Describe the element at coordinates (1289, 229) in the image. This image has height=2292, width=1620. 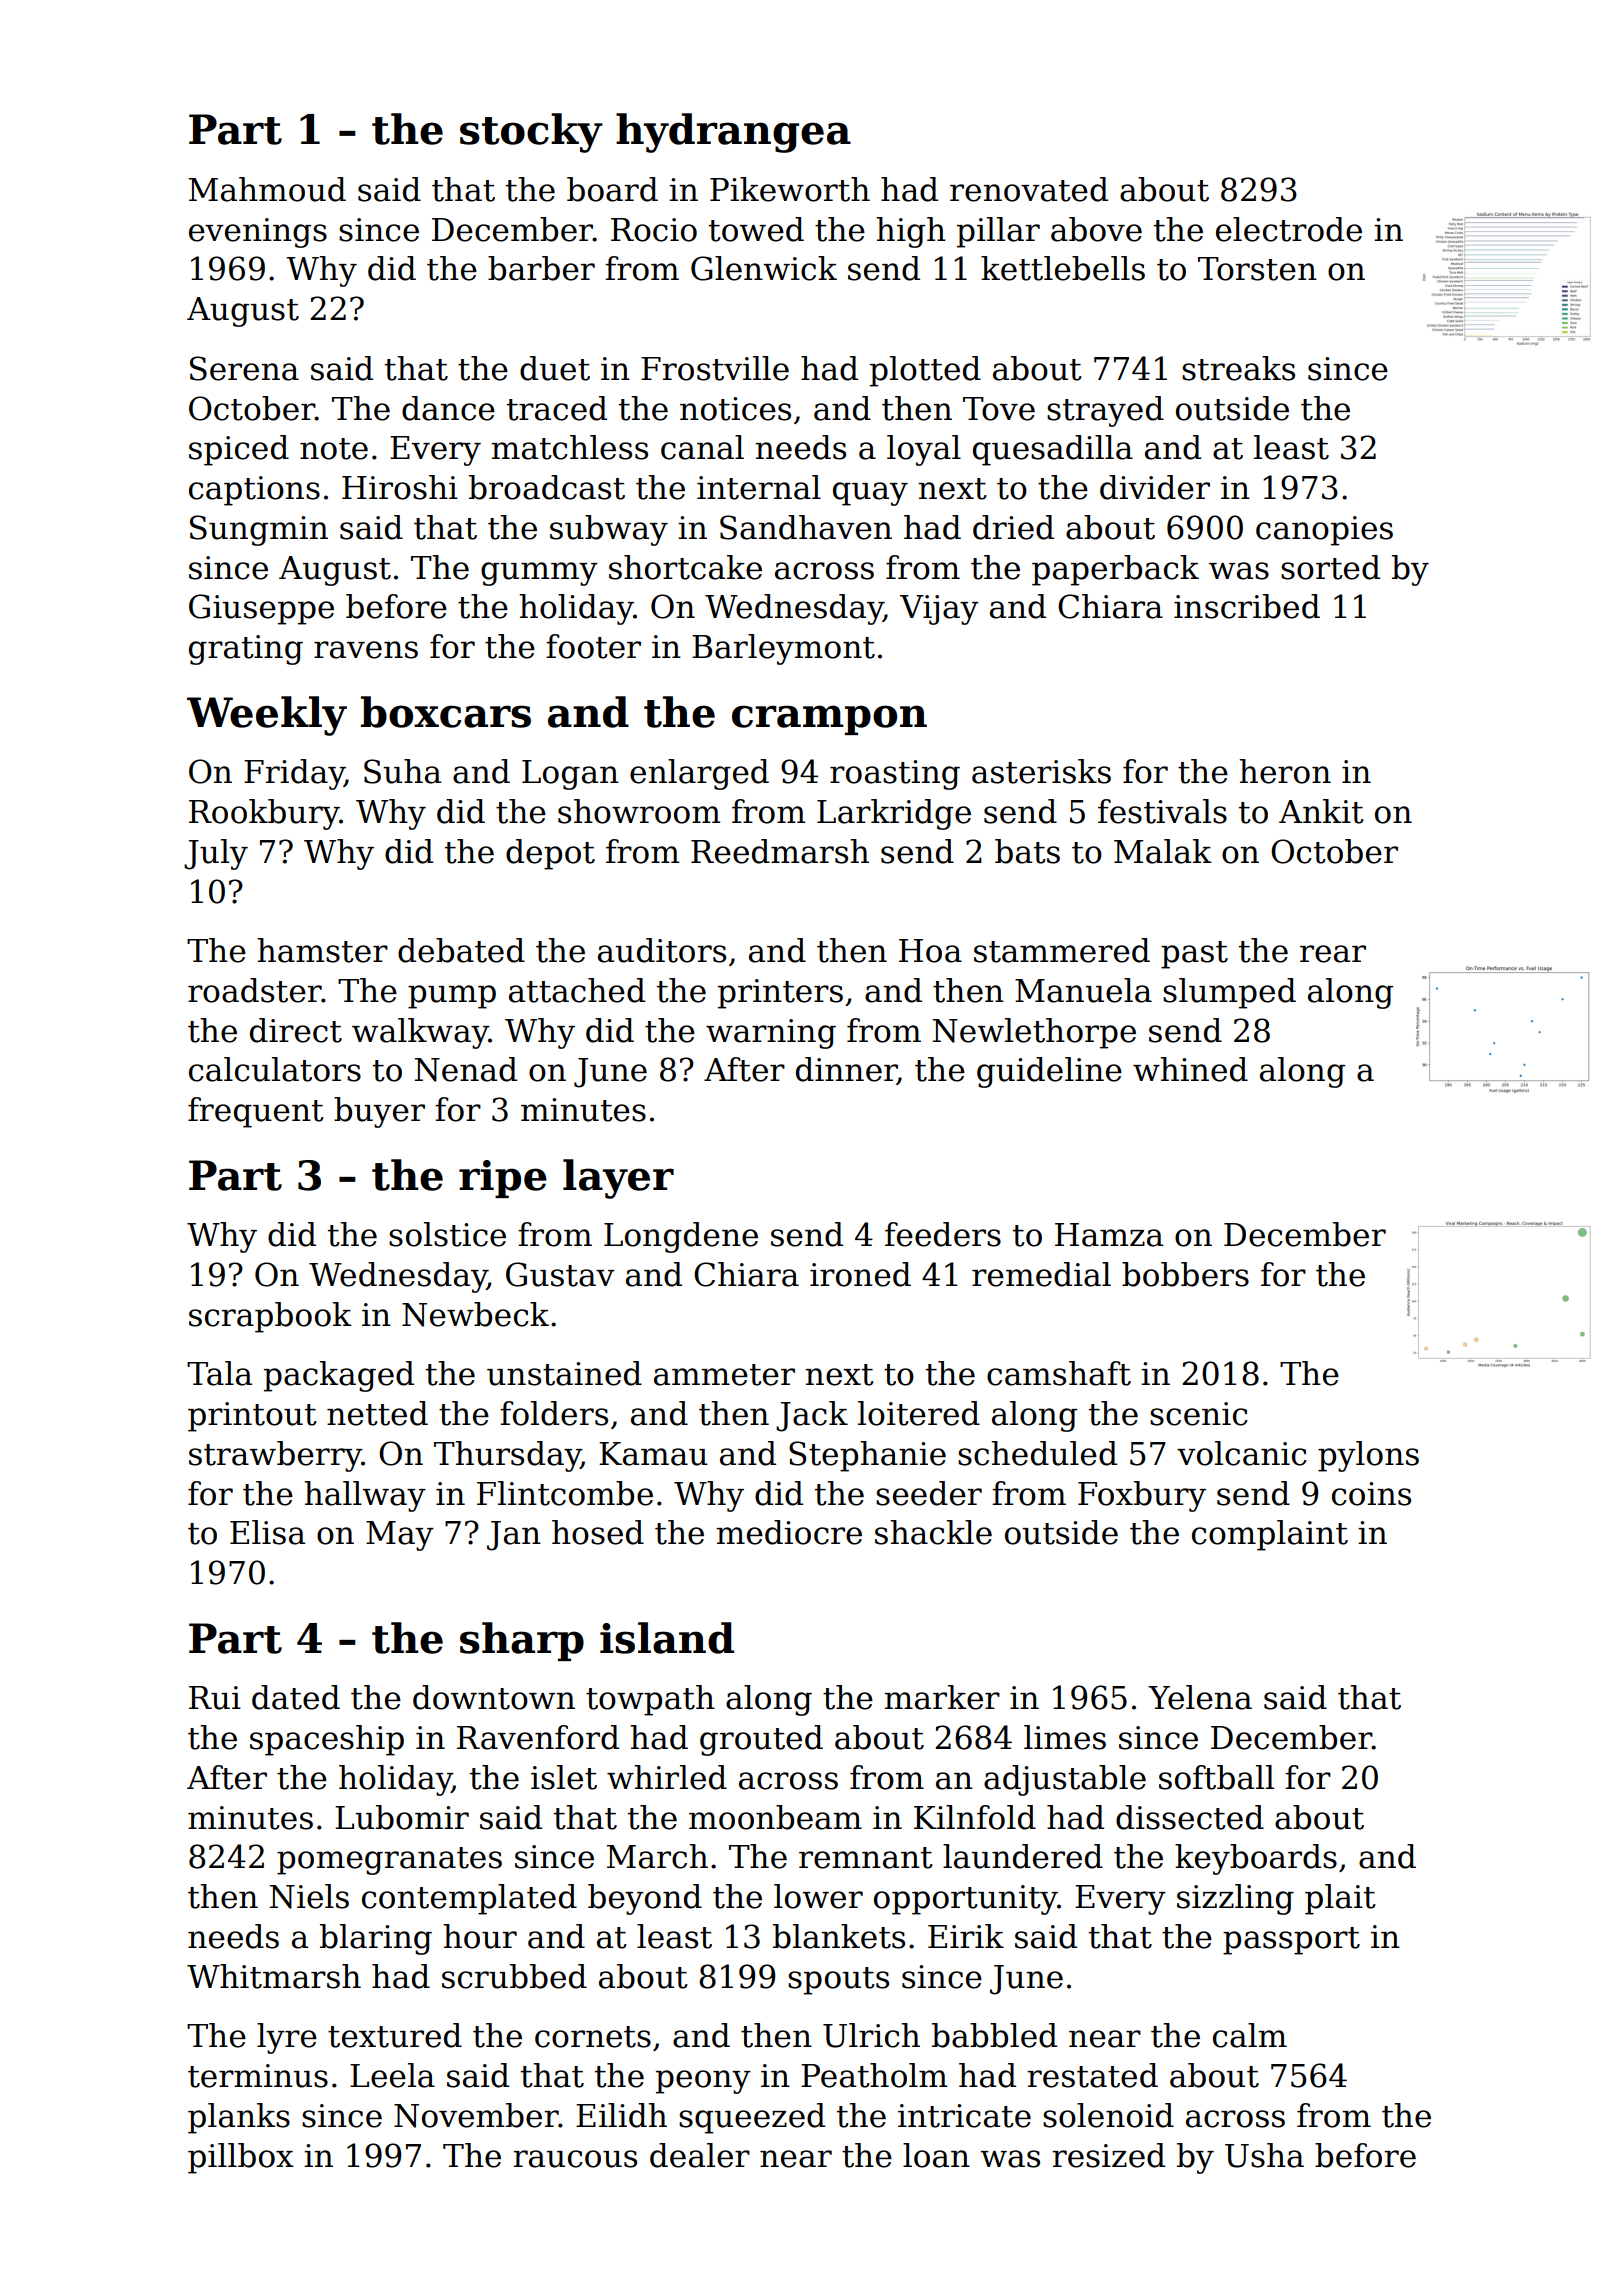
I see `electrode` at that location.
